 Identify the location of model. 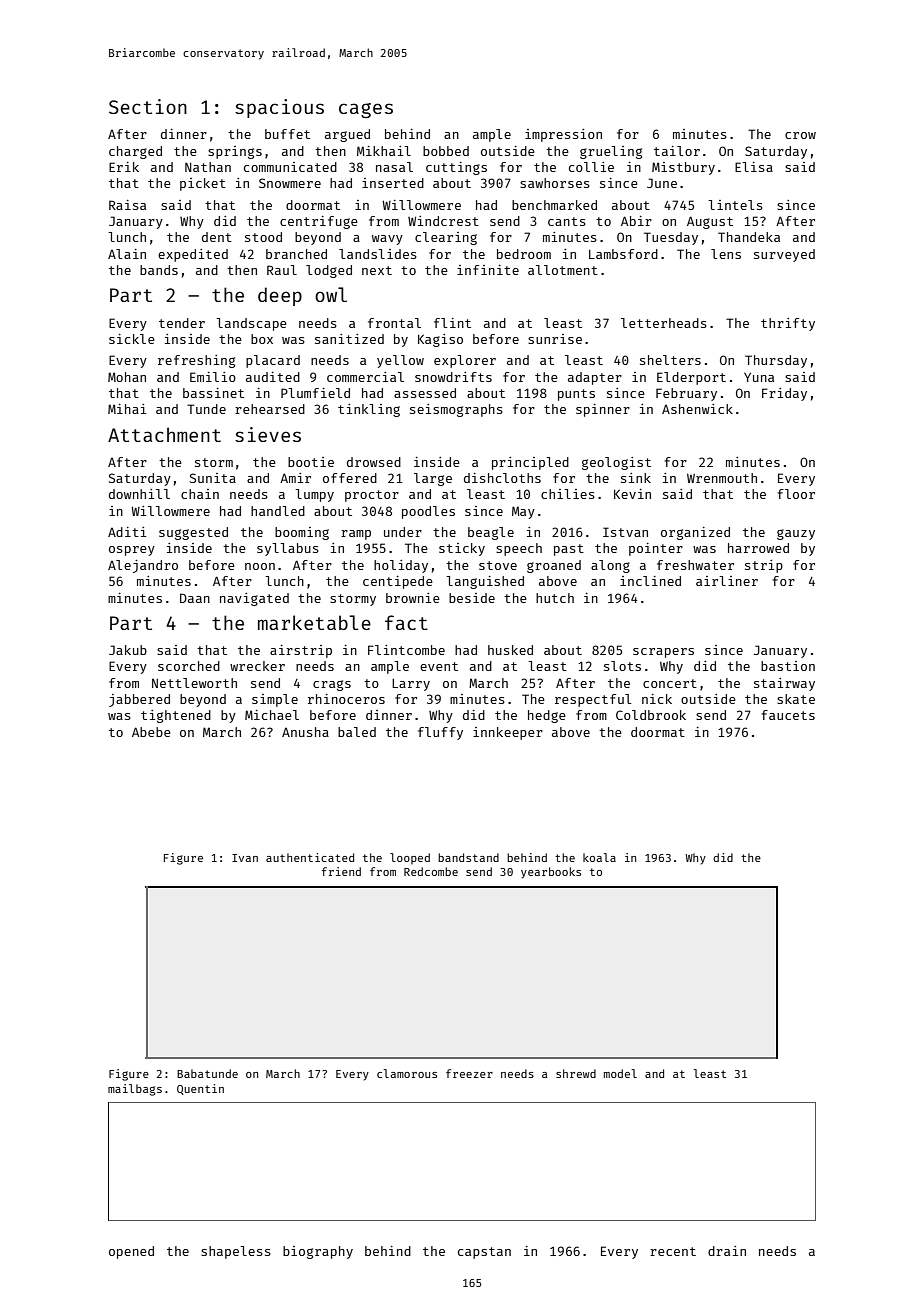
(620, 1073).
